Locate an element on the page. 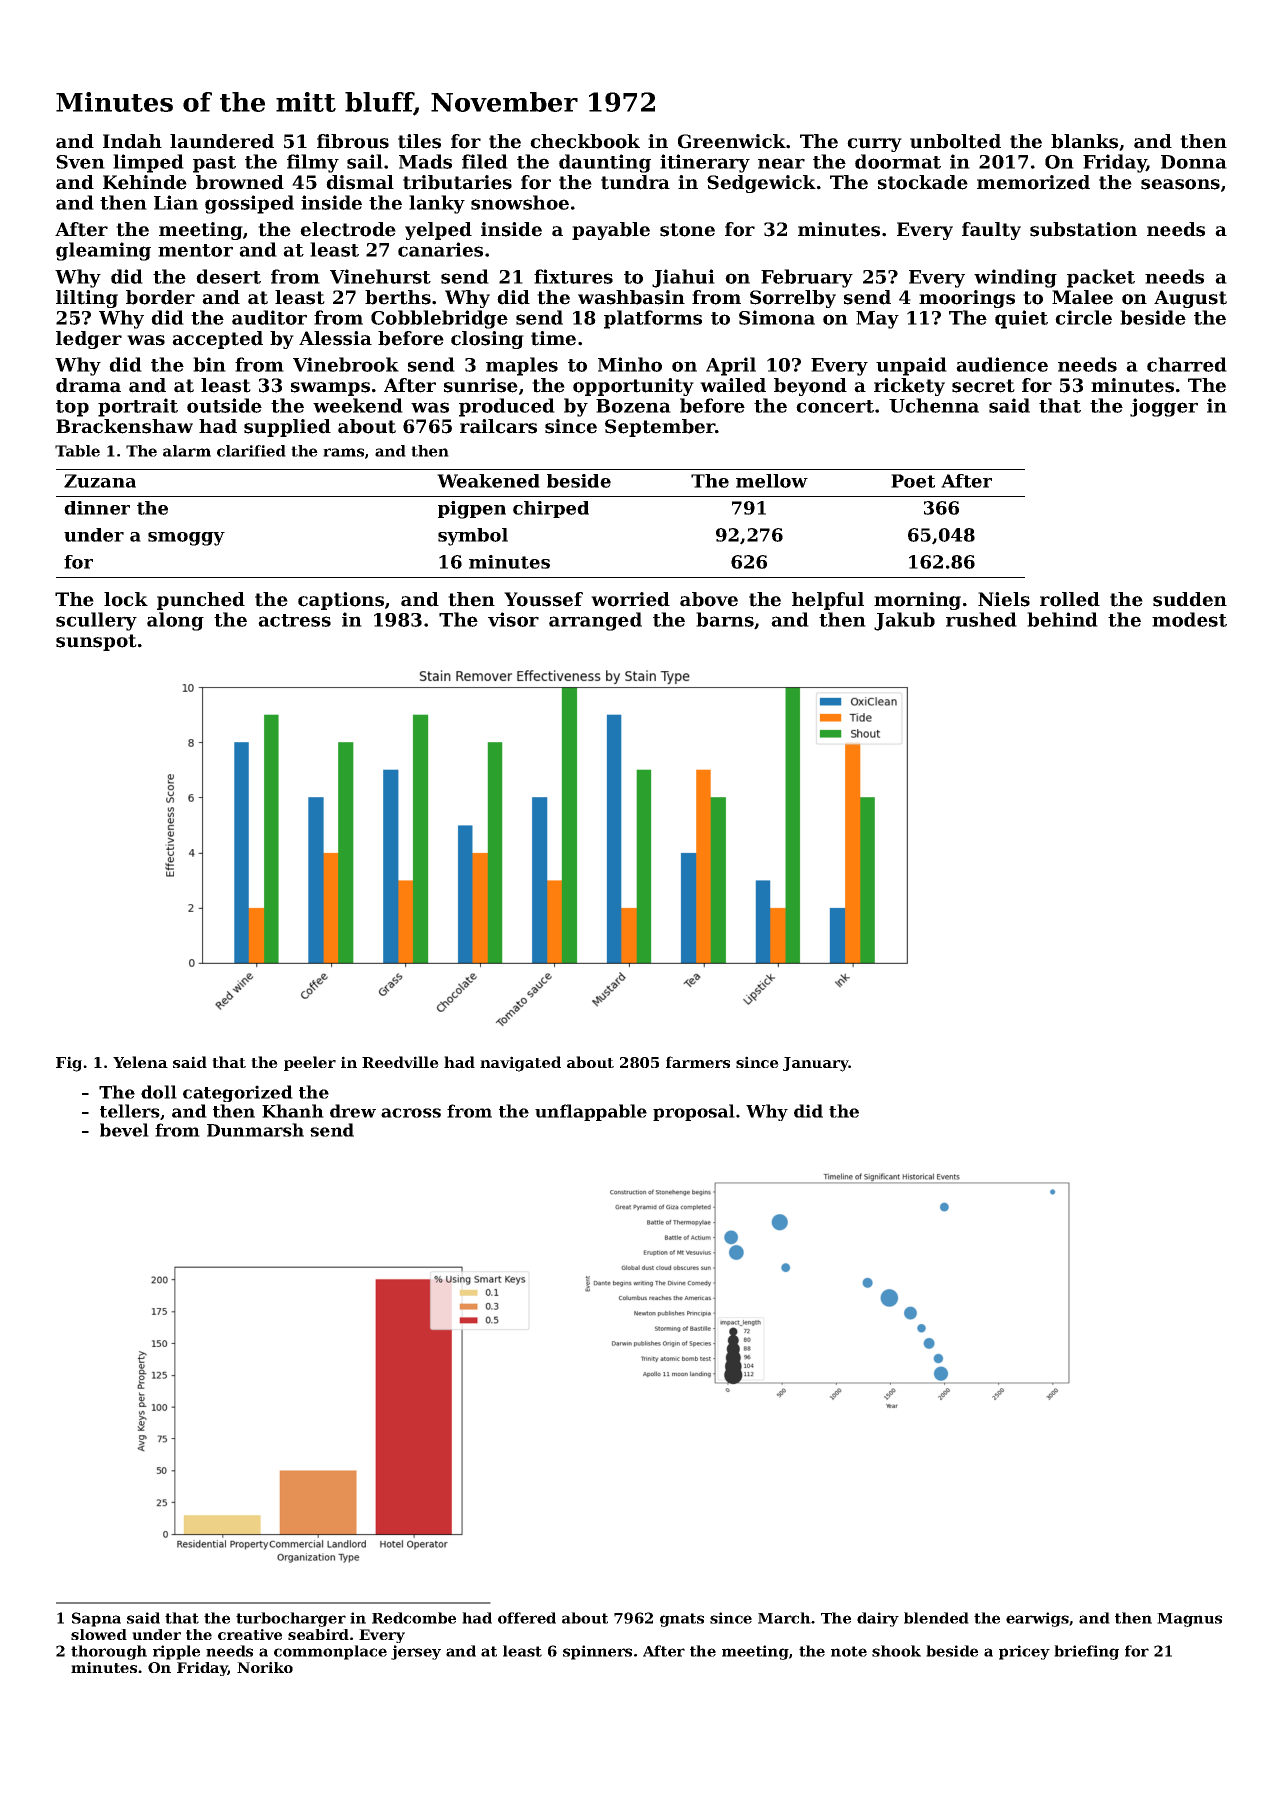 The image size is (1283, 1814). thorough is located at coordinates (109, 1652).
